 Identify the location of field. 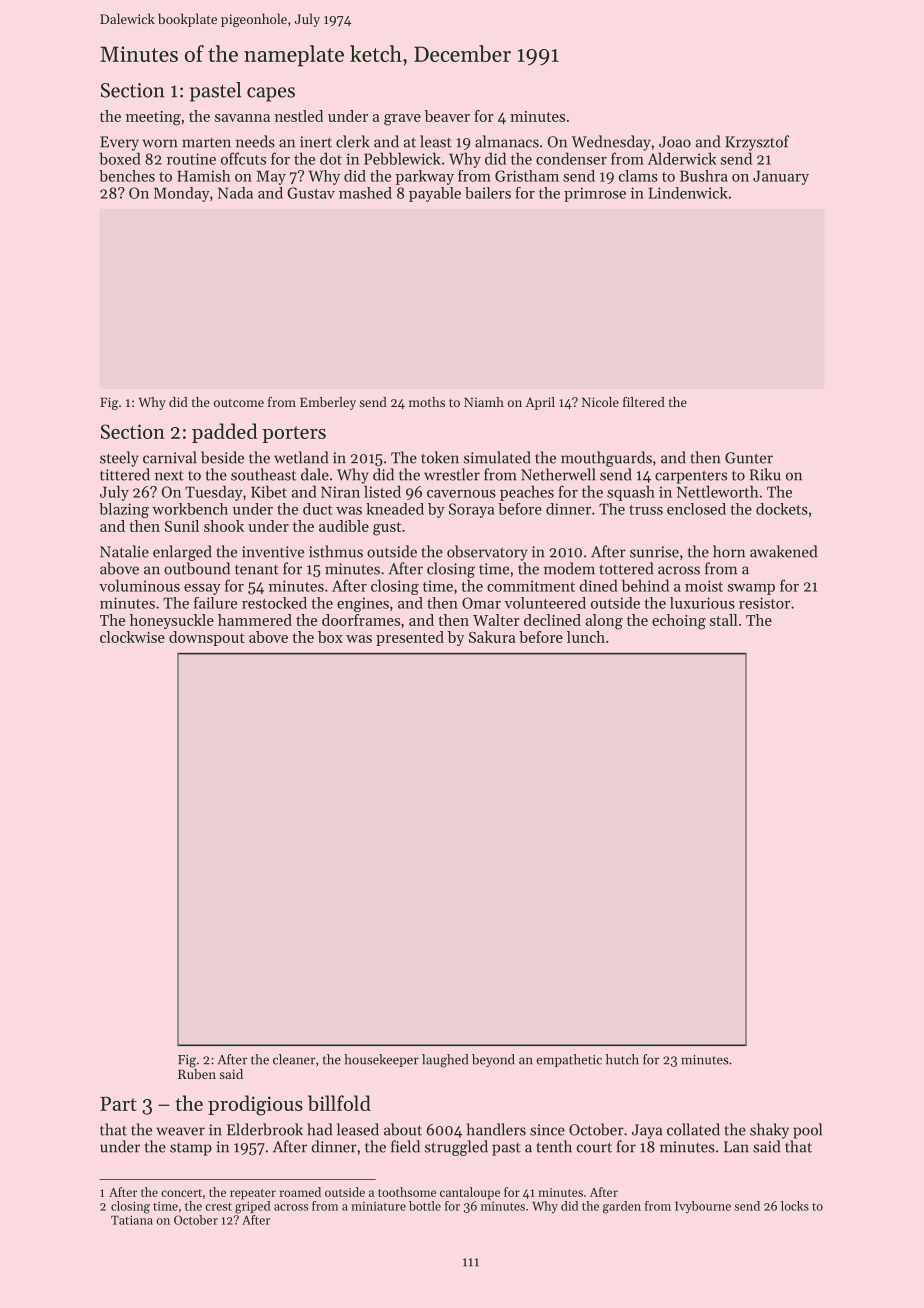
(405, 1146).
